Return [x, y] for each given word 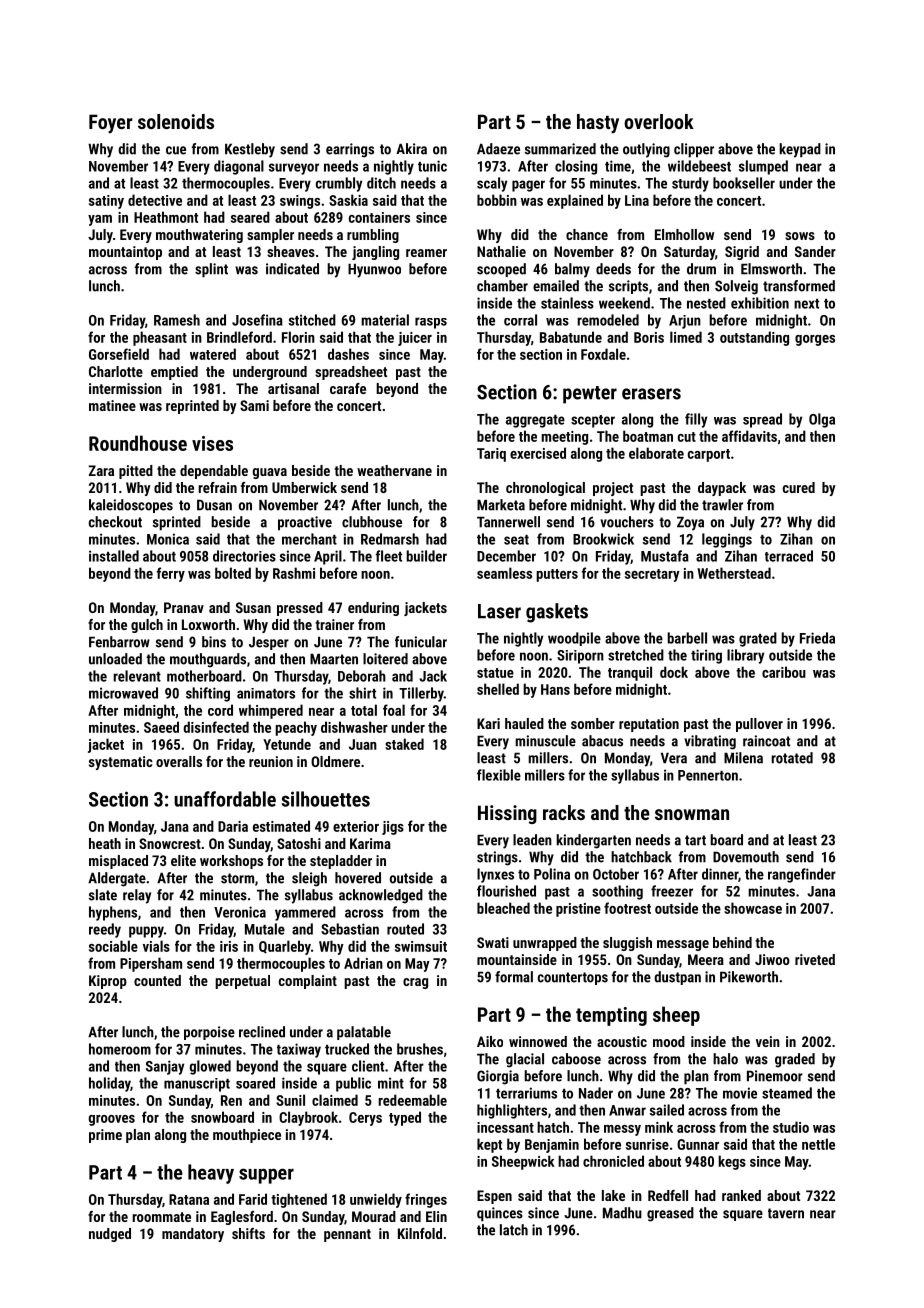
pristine [578, 910]
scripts [628, 287]
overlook [659, 121]
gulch [147, 626]
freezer [672, 891]
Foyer [110, 124]
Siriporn [580, 657]
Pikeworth [749, 977]
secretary [652, 575]
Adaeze [498, 149]
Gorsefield [119, 354]
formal [514, 977]
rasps [431, 323]
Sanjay [165, 1067]
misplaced [118, 862]
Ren [231, 1100]
